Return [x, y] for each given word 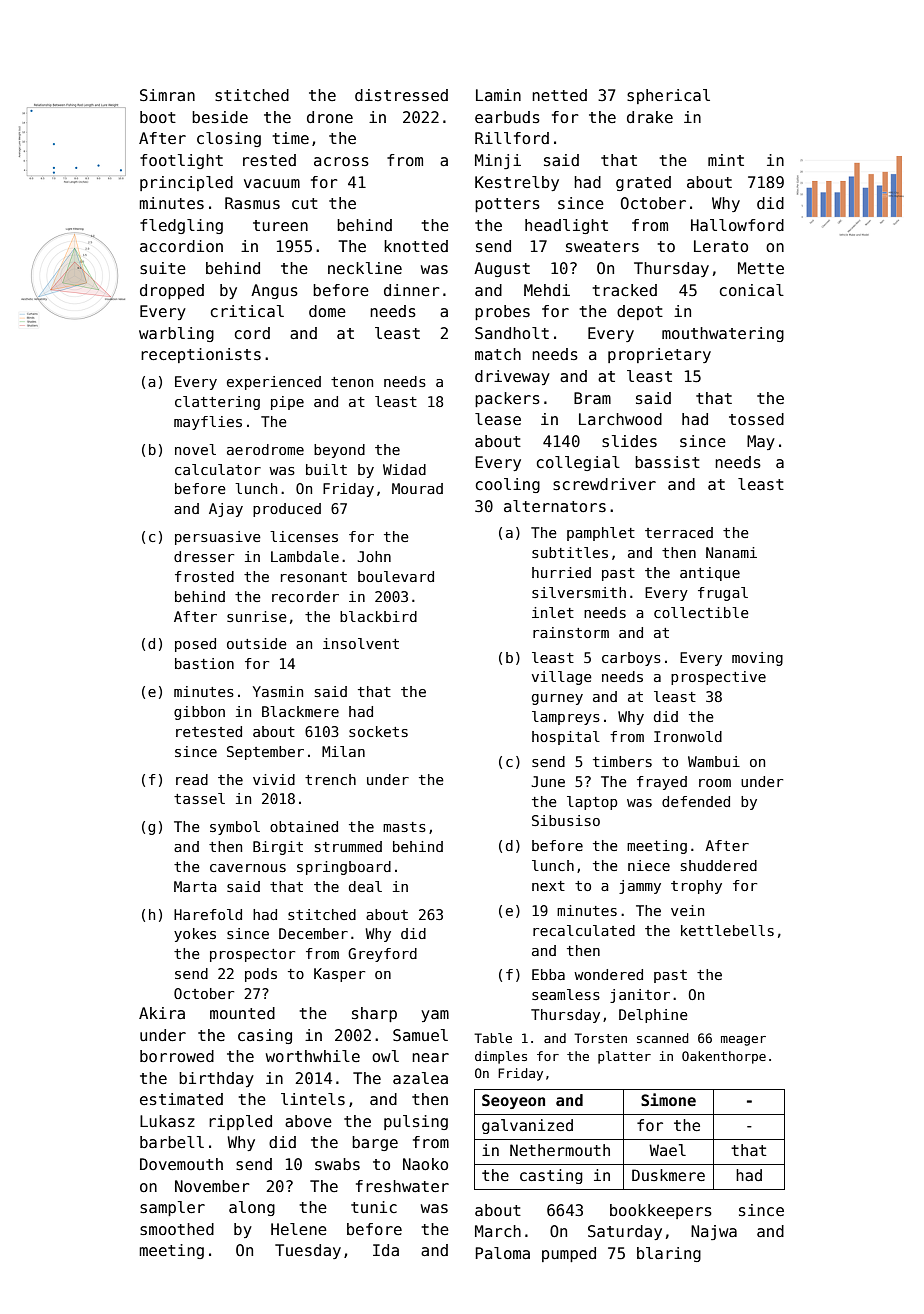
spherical [668, 96]
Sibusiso [566, 820]
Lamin [498, 95]
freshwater [402, 1186]
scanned [663, 1038]
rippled [240, 1122]
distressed [401, 95]
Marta [195, 886]
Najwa [714, 1232]
